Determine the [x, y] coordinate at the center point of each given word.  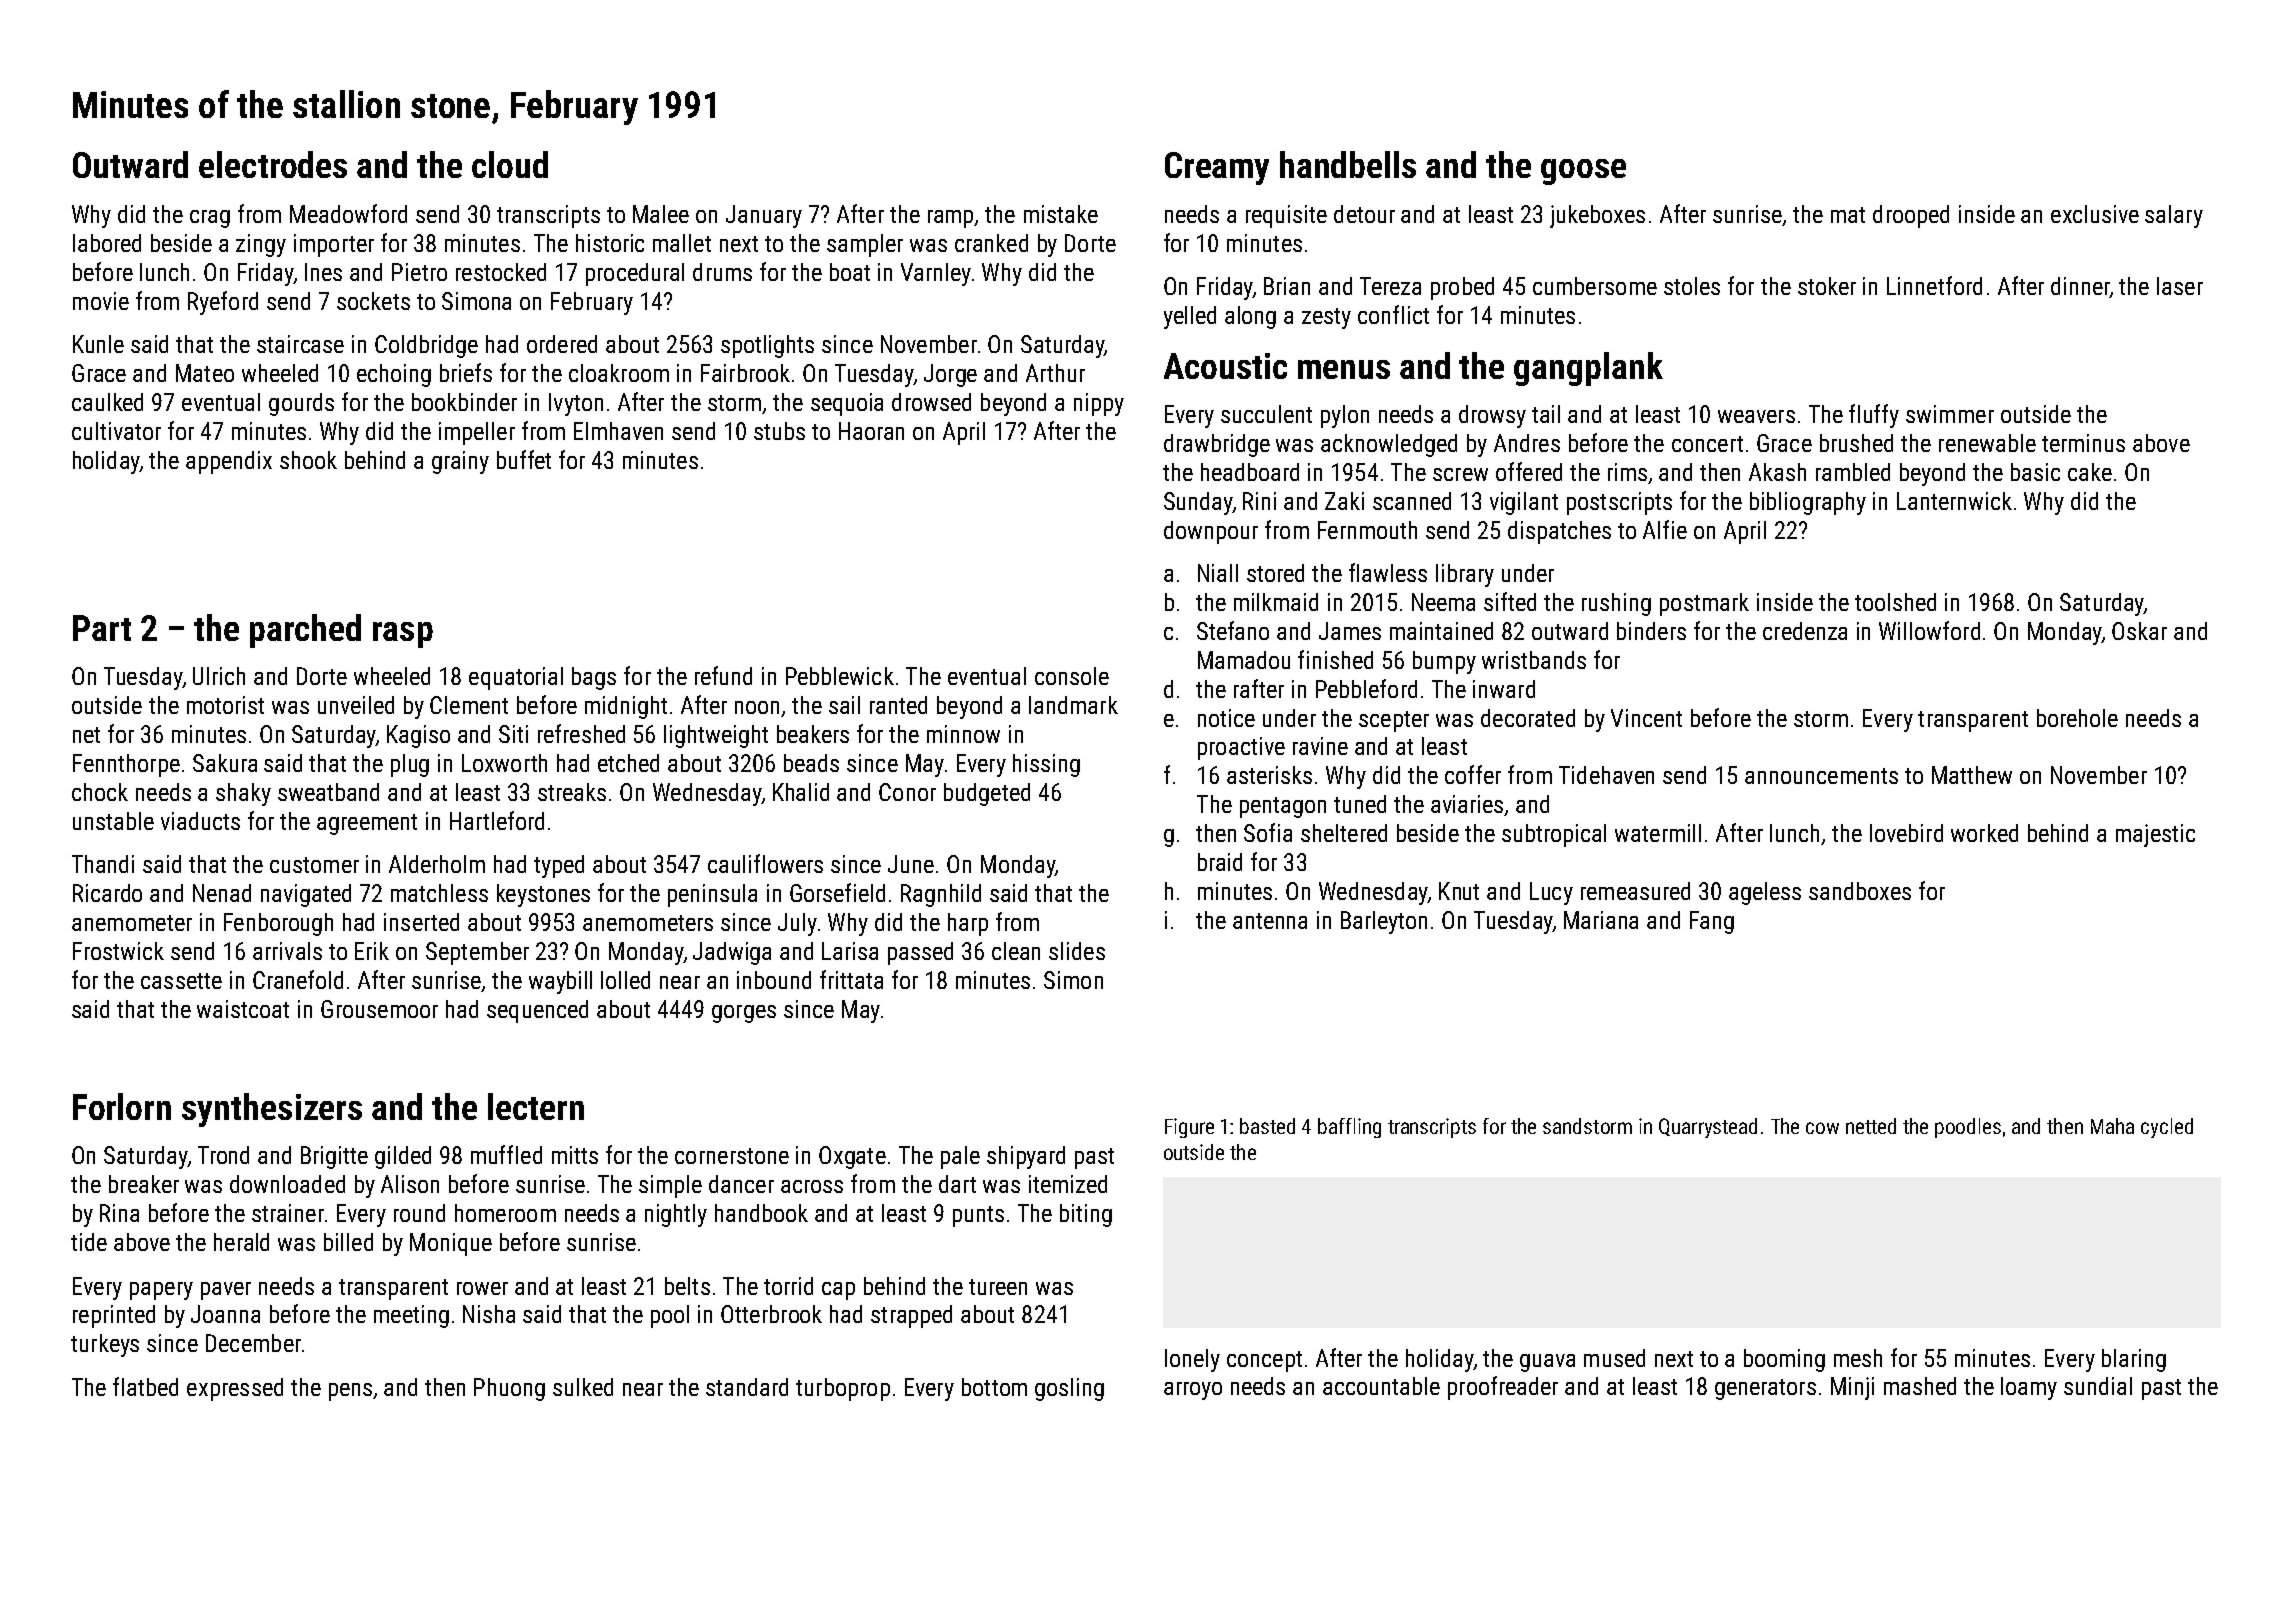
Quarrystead [1708, 1128]
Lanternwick [1954, 501]
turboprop [843, 1389]
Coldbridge [426, 346]
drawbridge [1217, 445]
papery [161, 1291]
